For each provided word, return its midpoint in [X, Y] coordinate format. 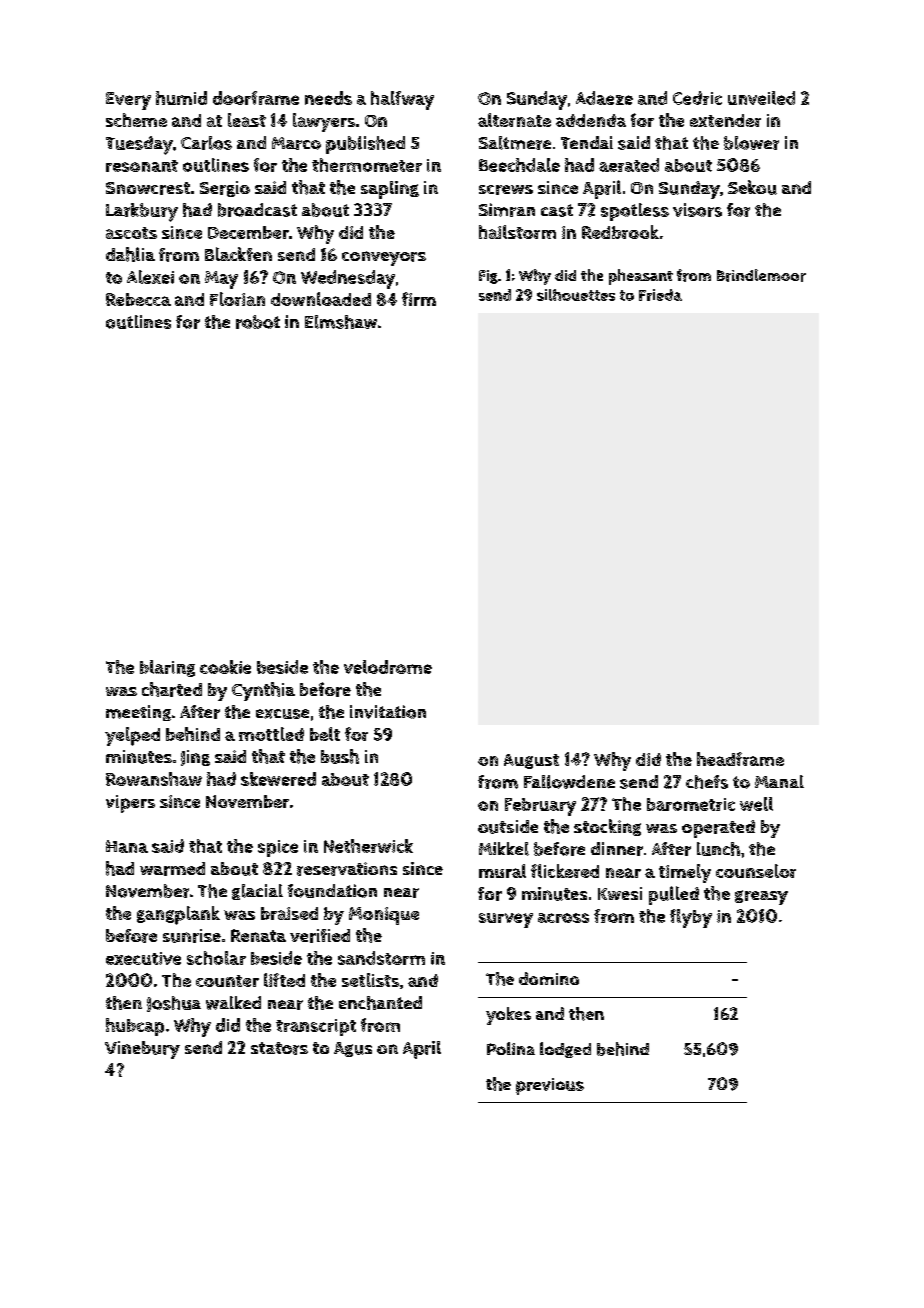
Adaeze [604, 98]
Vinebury [142, 1050]
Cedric [697, 98]
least [247, 120]
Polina [511, 1048]
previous [550, 1086]
